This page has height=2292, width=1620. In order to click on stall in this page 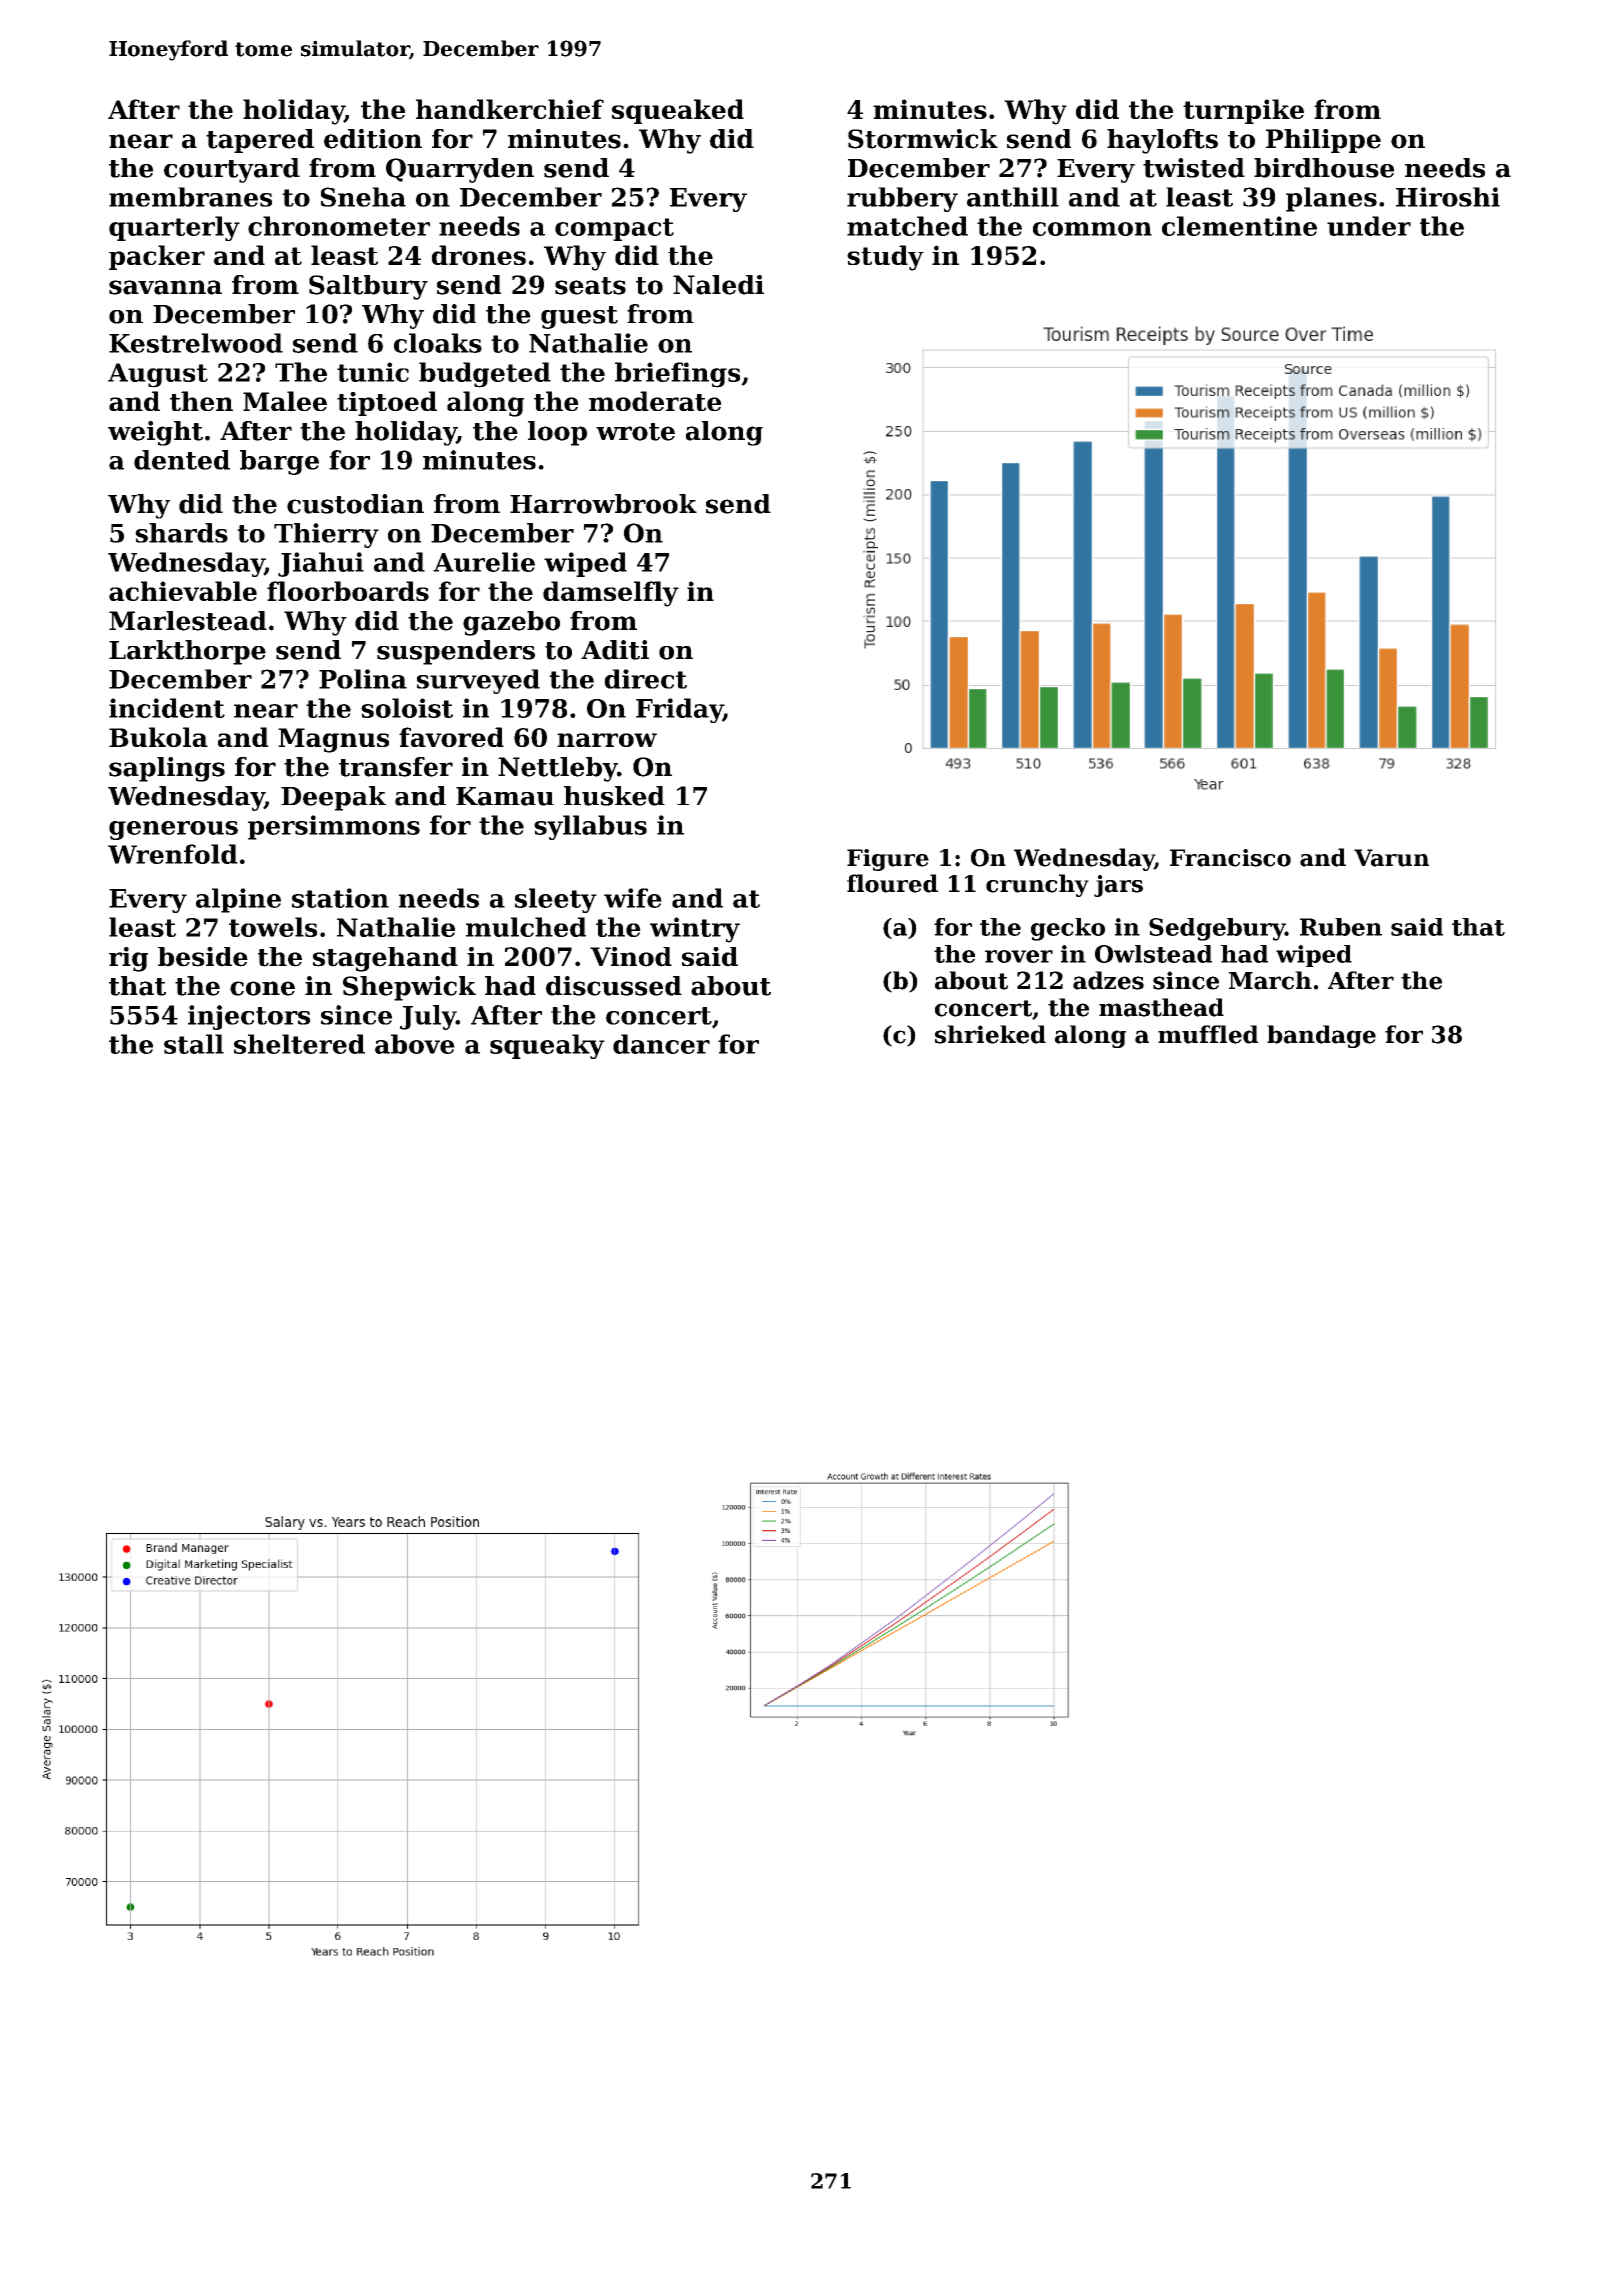, I will do `click(194, 1044)`.
